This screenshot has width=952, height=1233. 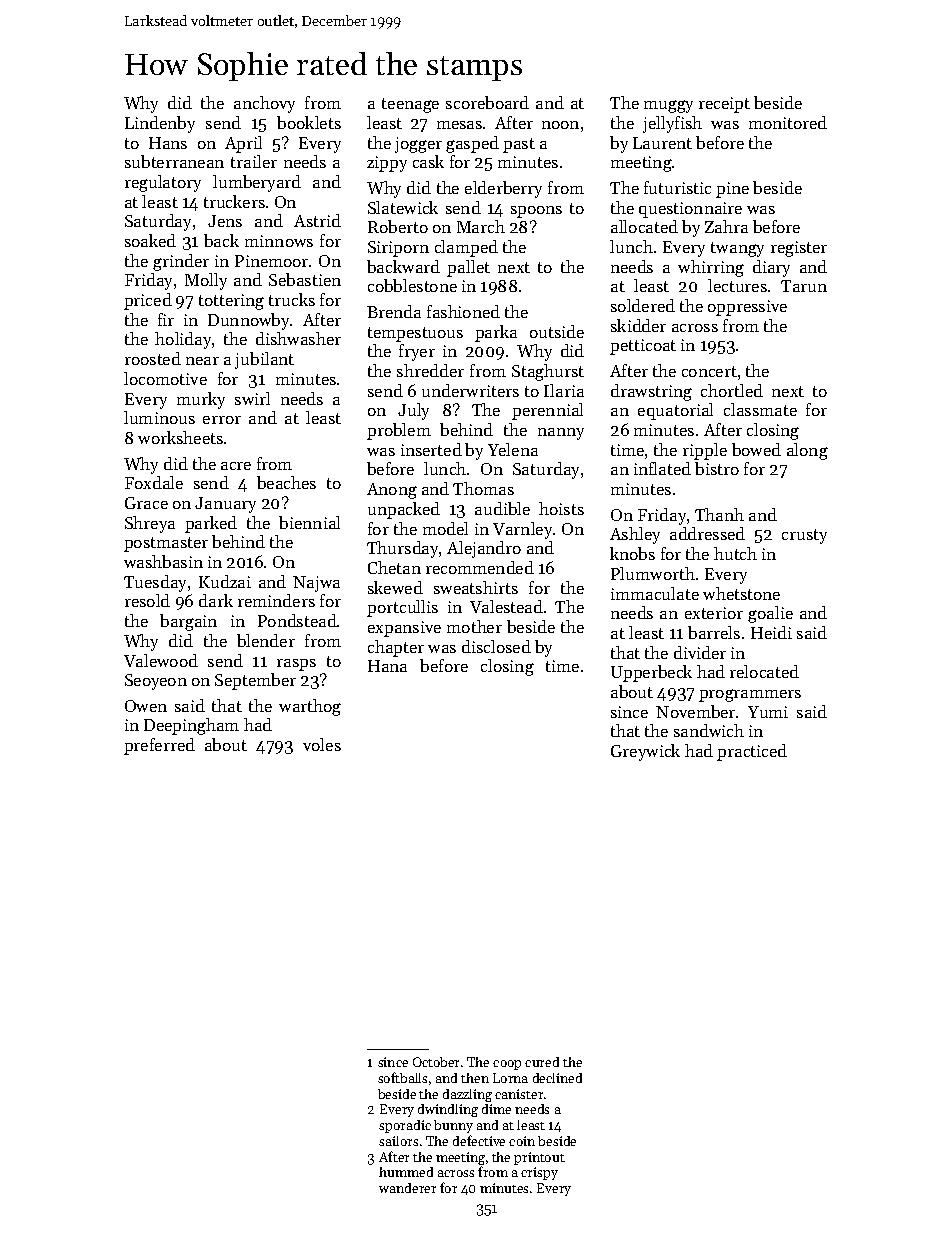 What do you see at coordinates (557, 1078) in the screenshot?
I see `declined` at bounding box center [557, 1078].
